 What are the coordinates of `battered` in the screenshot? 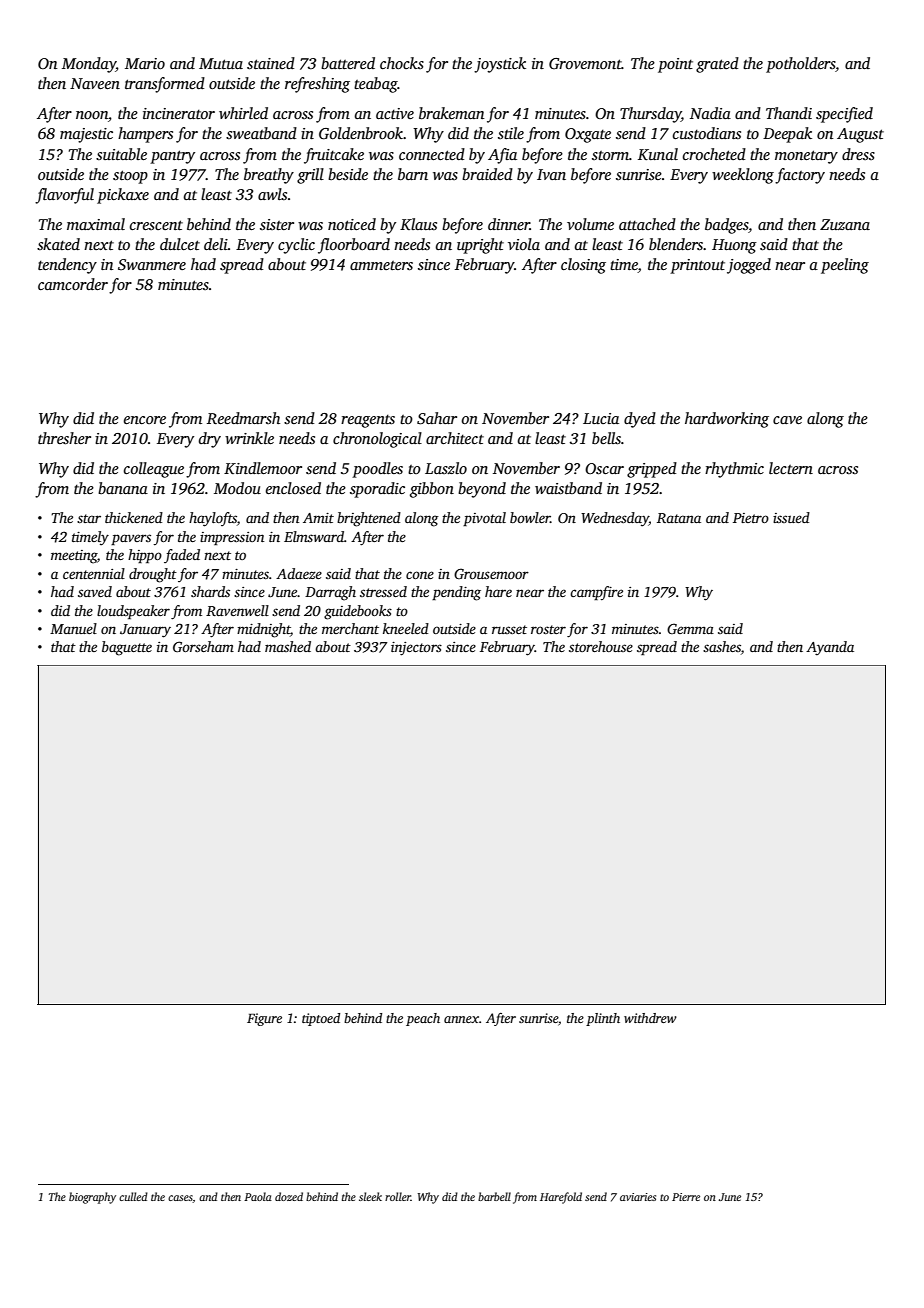 It's located at (348, 63).
